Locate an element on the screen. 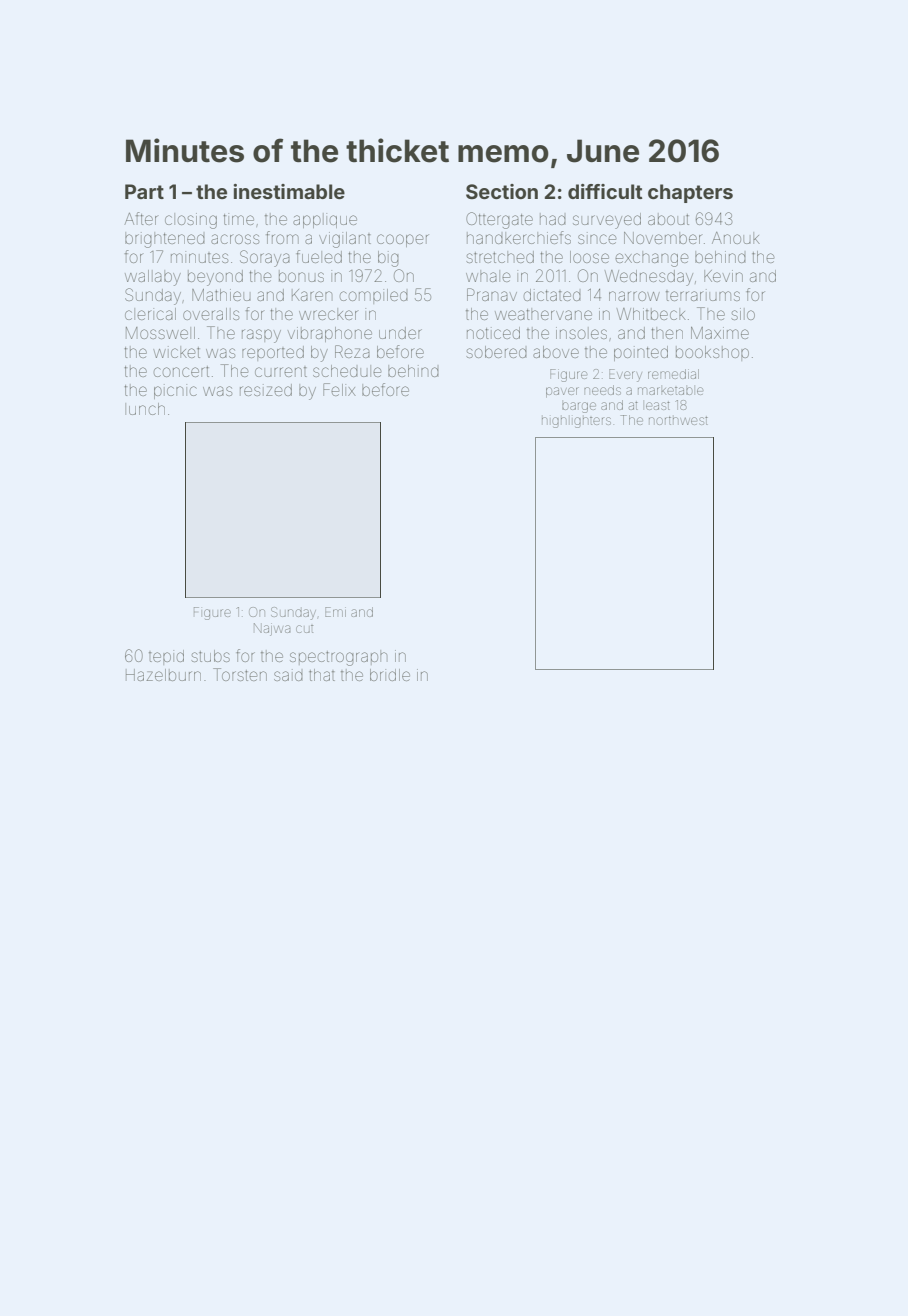  Felix is located at coordinates (339, 389).
